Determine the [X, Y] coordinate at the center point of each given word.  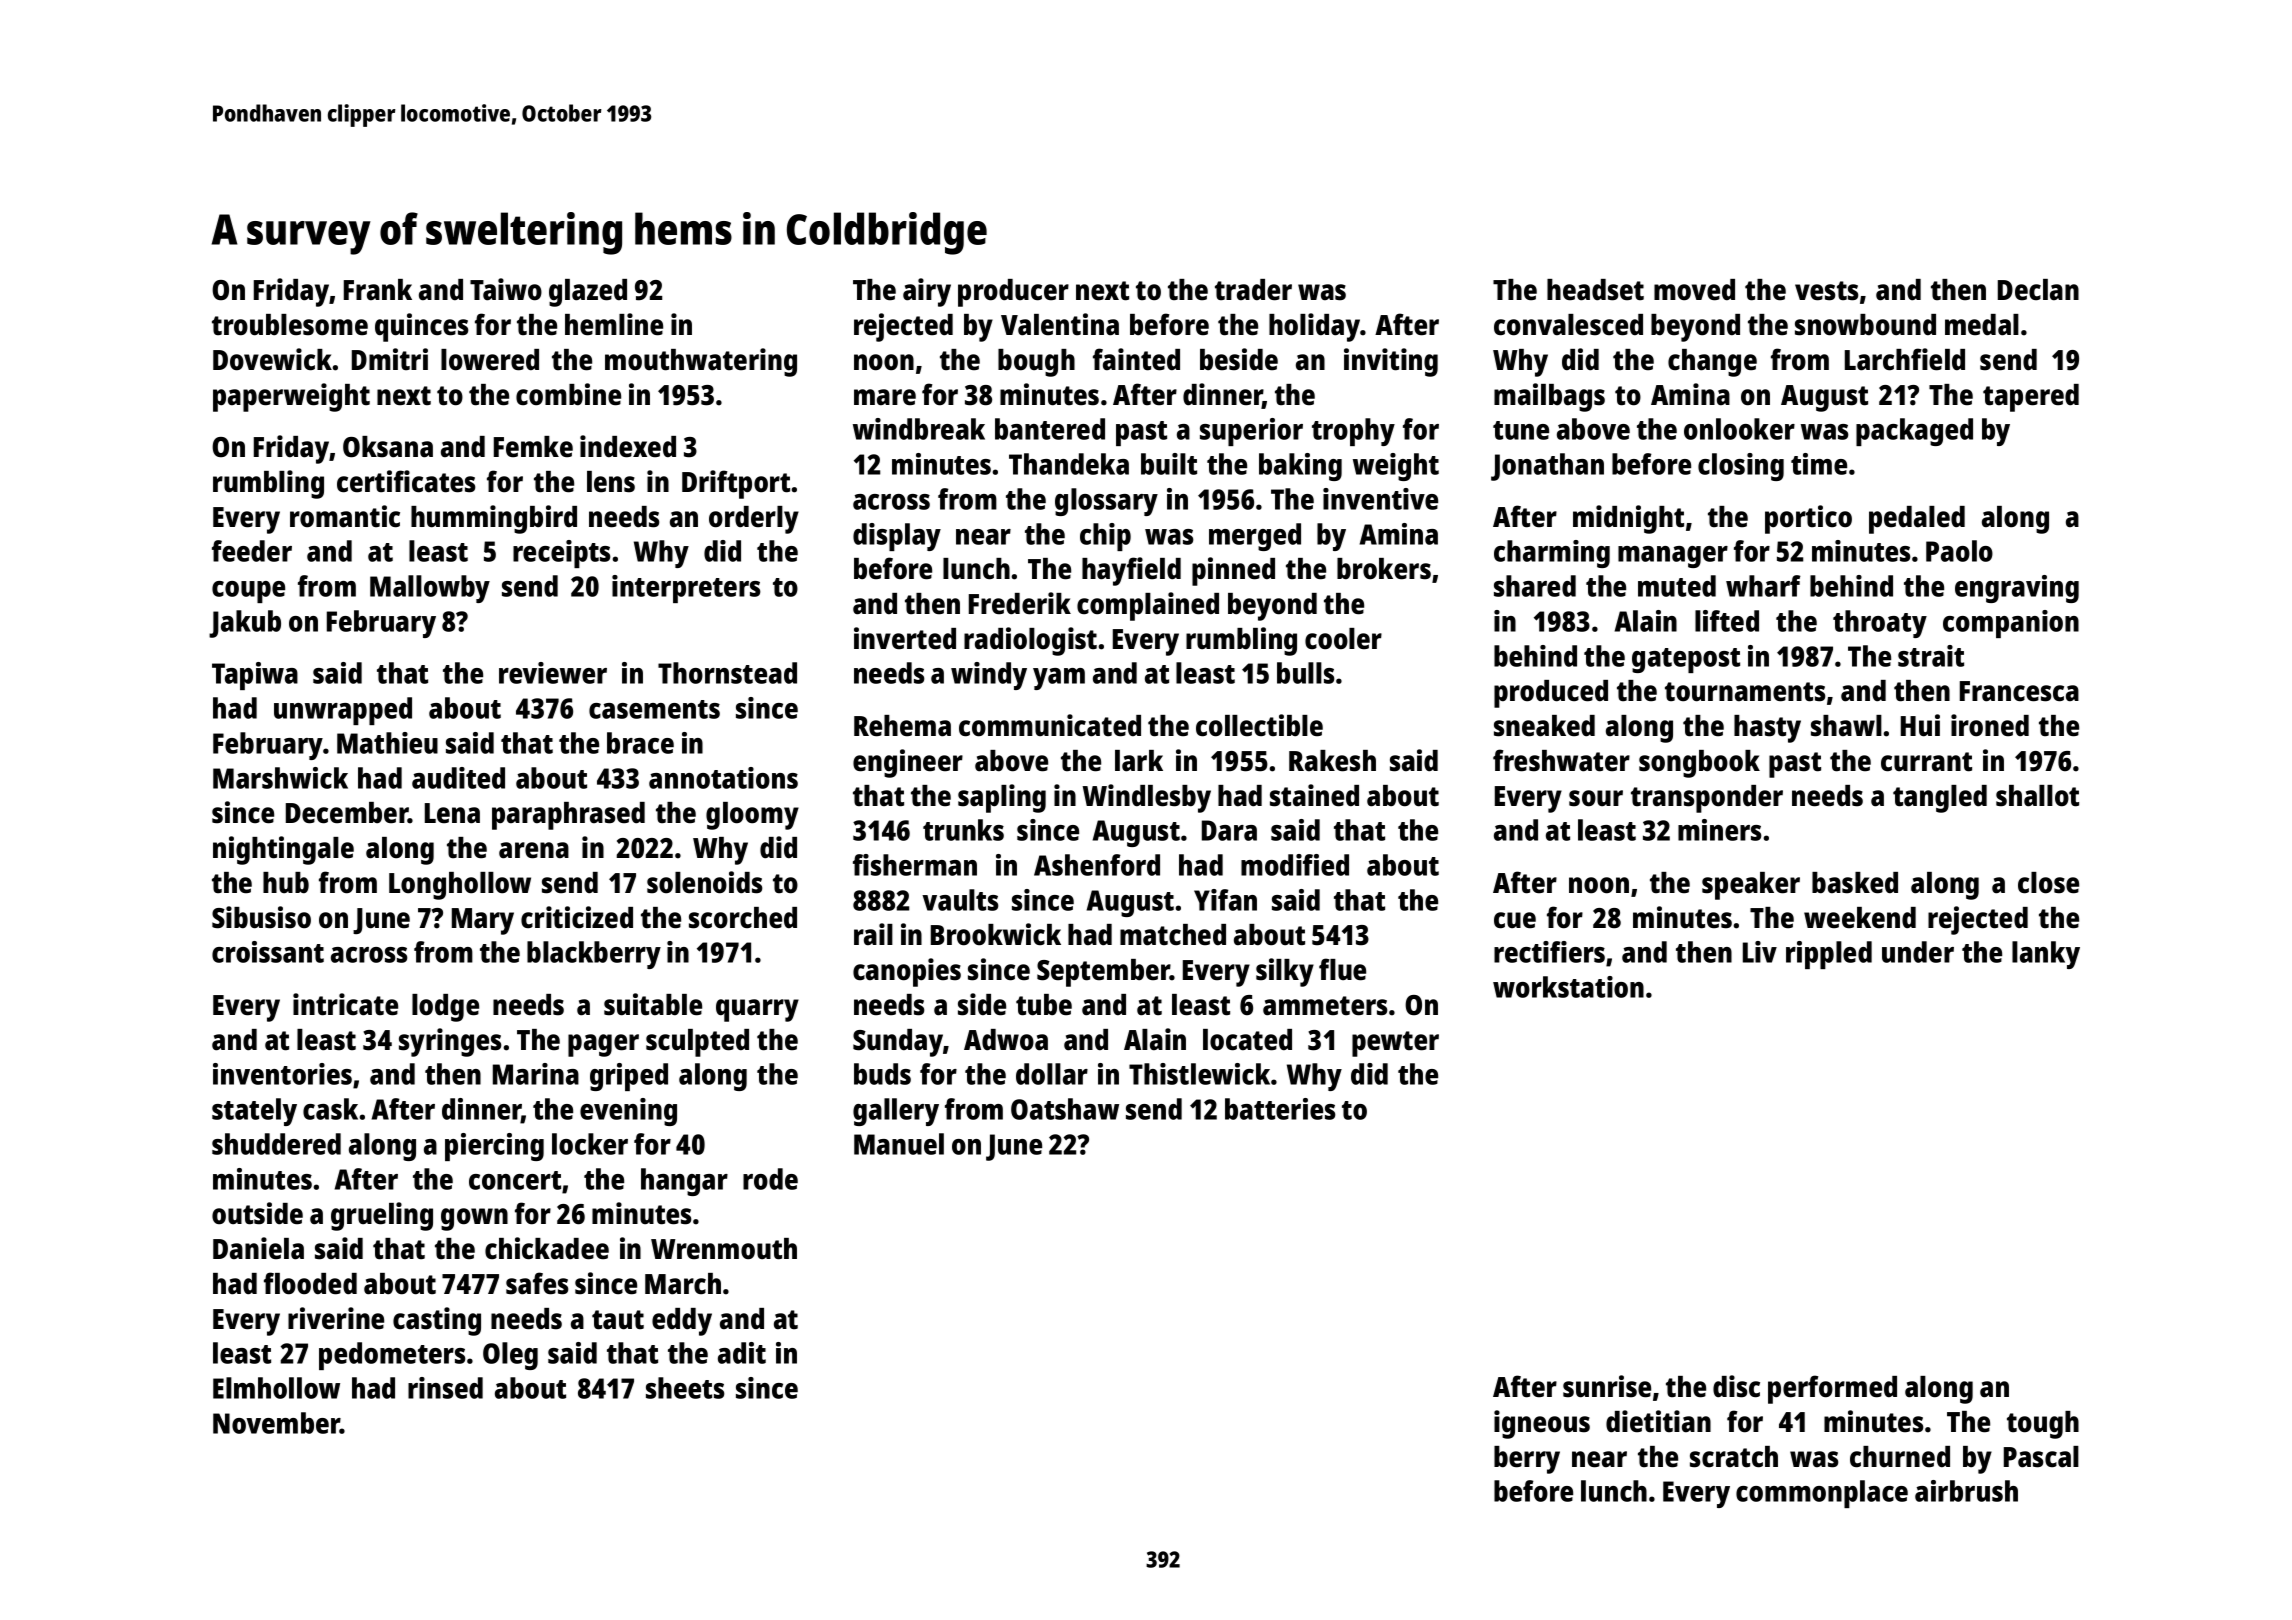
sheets [685, 1388]
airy [927, 292]
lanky [2046, 955]
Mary [483, 921]
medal [1982, 325]
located [1247, 1040]
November [276, 1423]
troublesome [290, 325]
